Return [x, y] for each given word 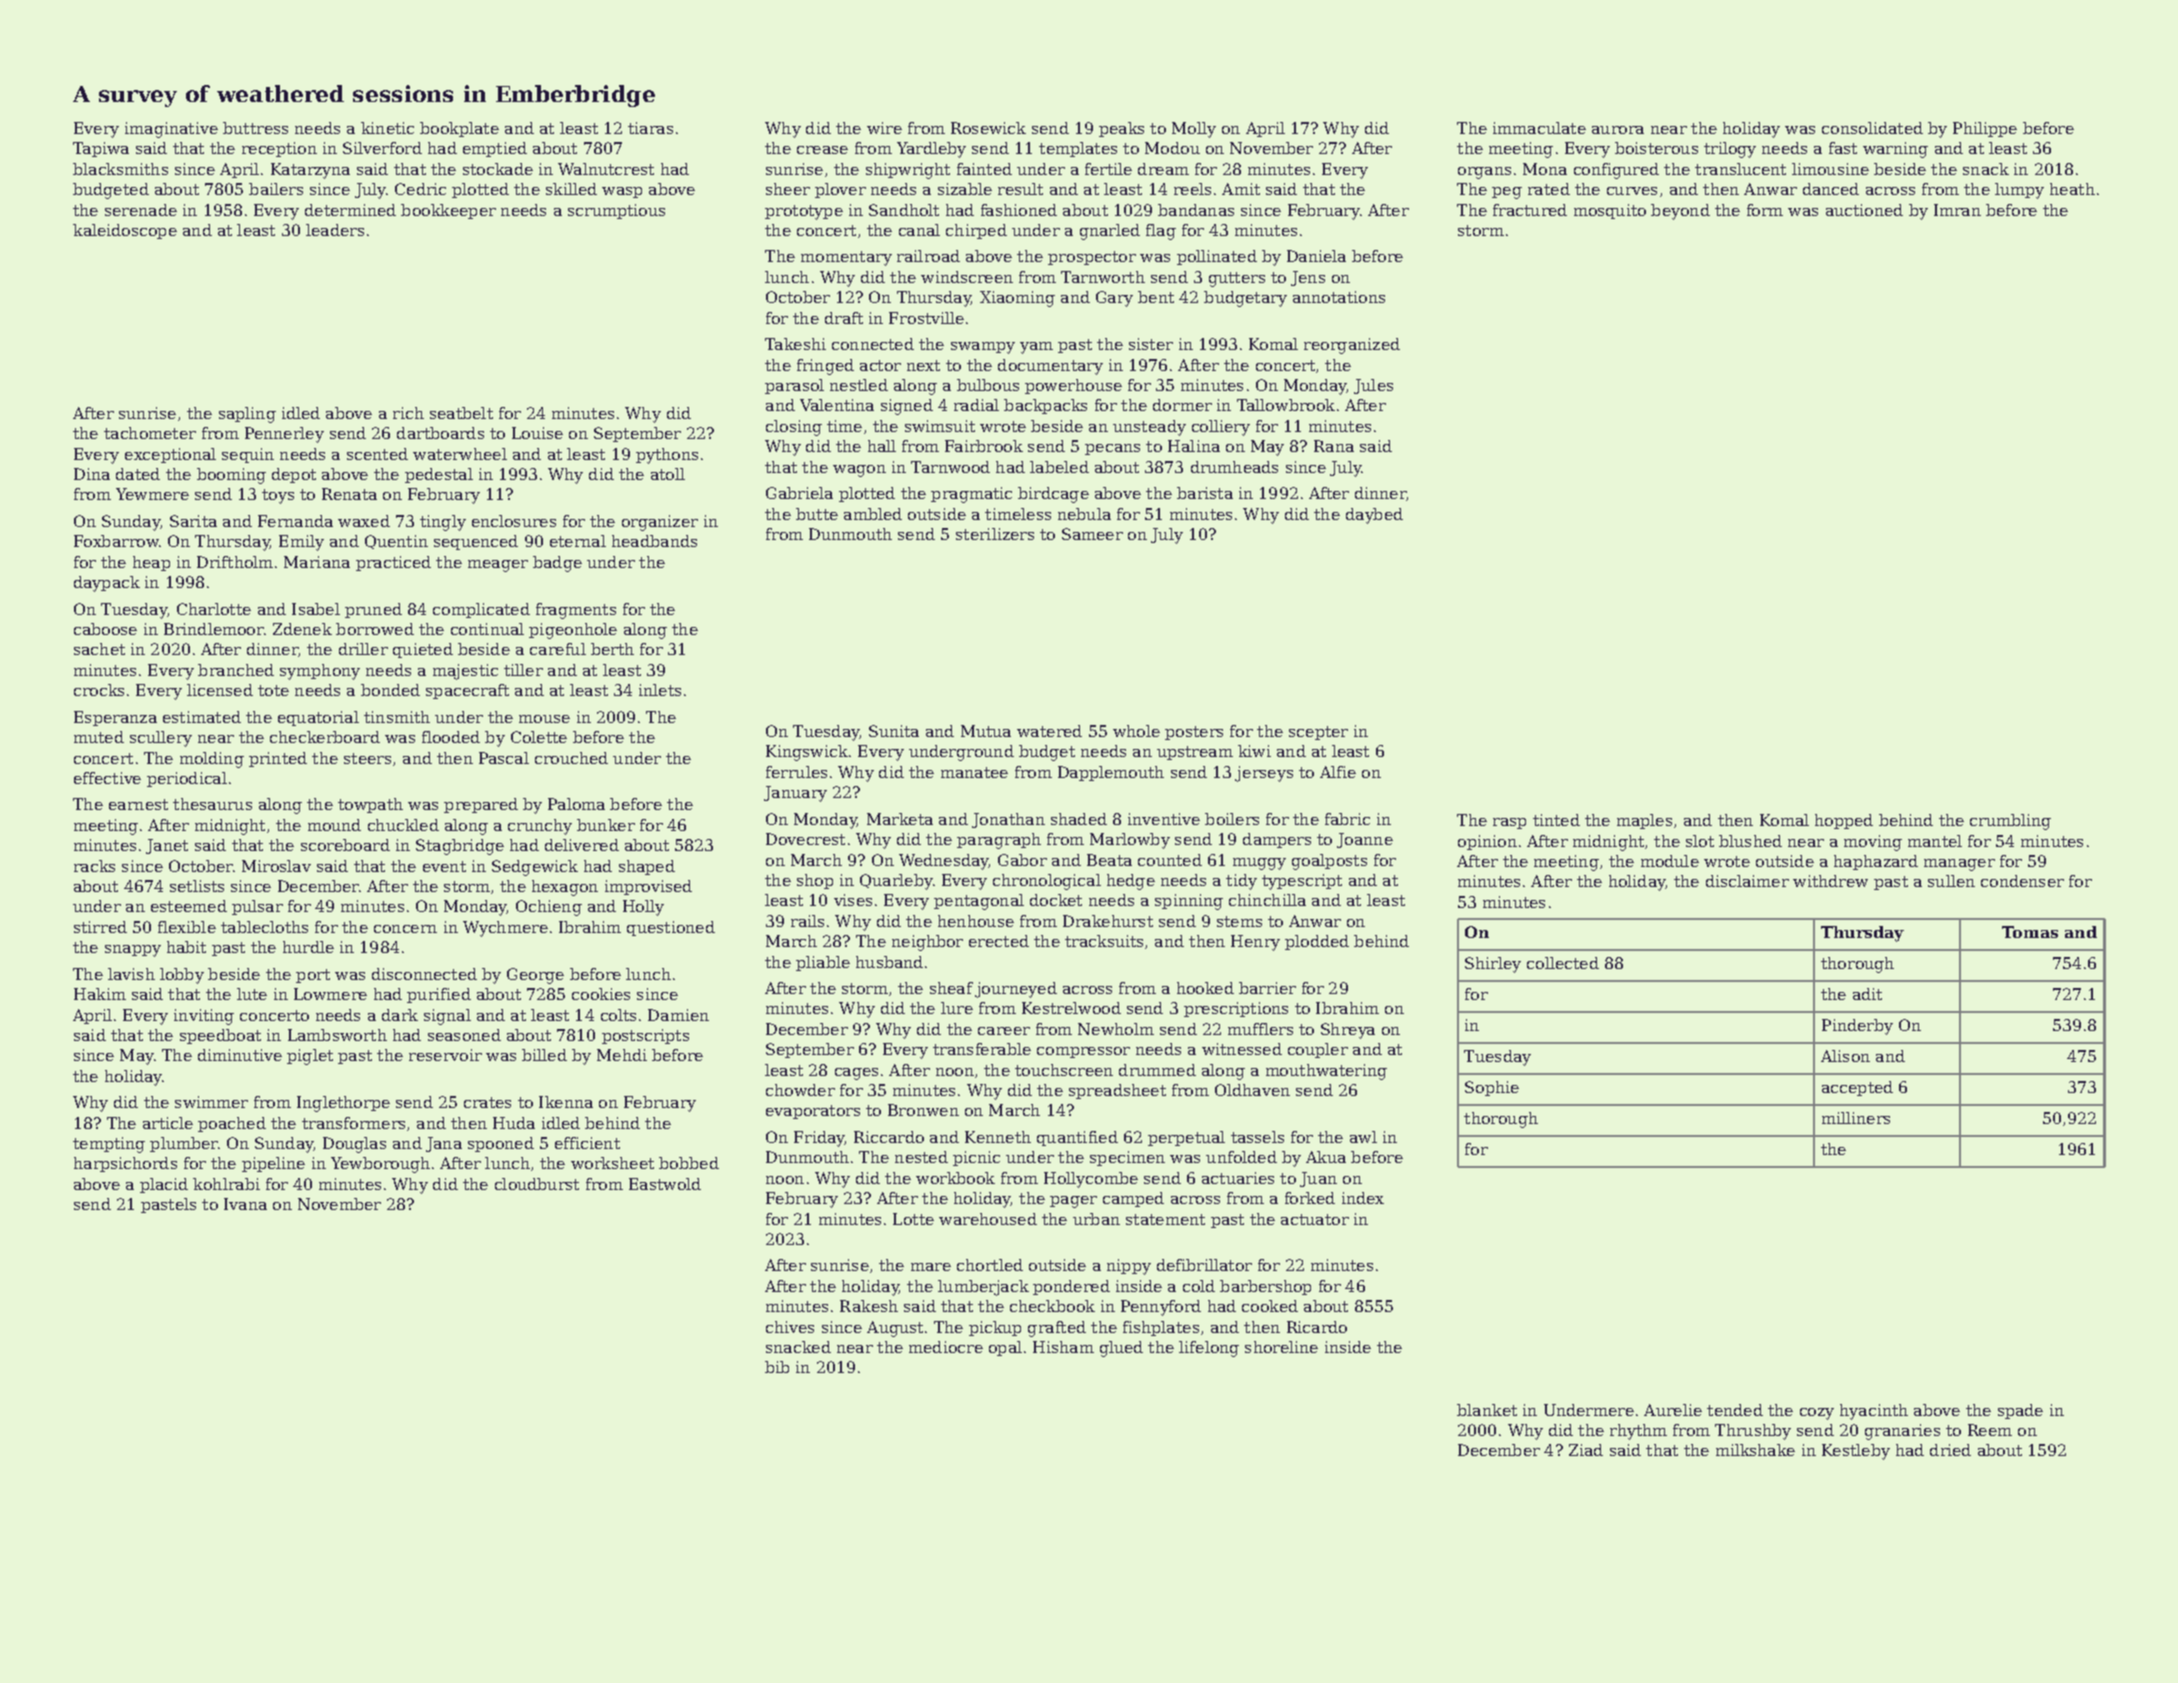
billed [544, 1055]
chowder [800, 1090]
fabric [1347, 819]
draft [844, 318]
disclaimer [1747, 881]
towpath [370, 805]
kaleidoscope [125, 231]
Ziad [1586, 1450]
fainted [984, 169]
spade [2020, 1411]
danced [1831, 189]
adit [1867, 994]
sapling [247, 415]
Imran [1957, 210]
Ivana [245, 1204]
